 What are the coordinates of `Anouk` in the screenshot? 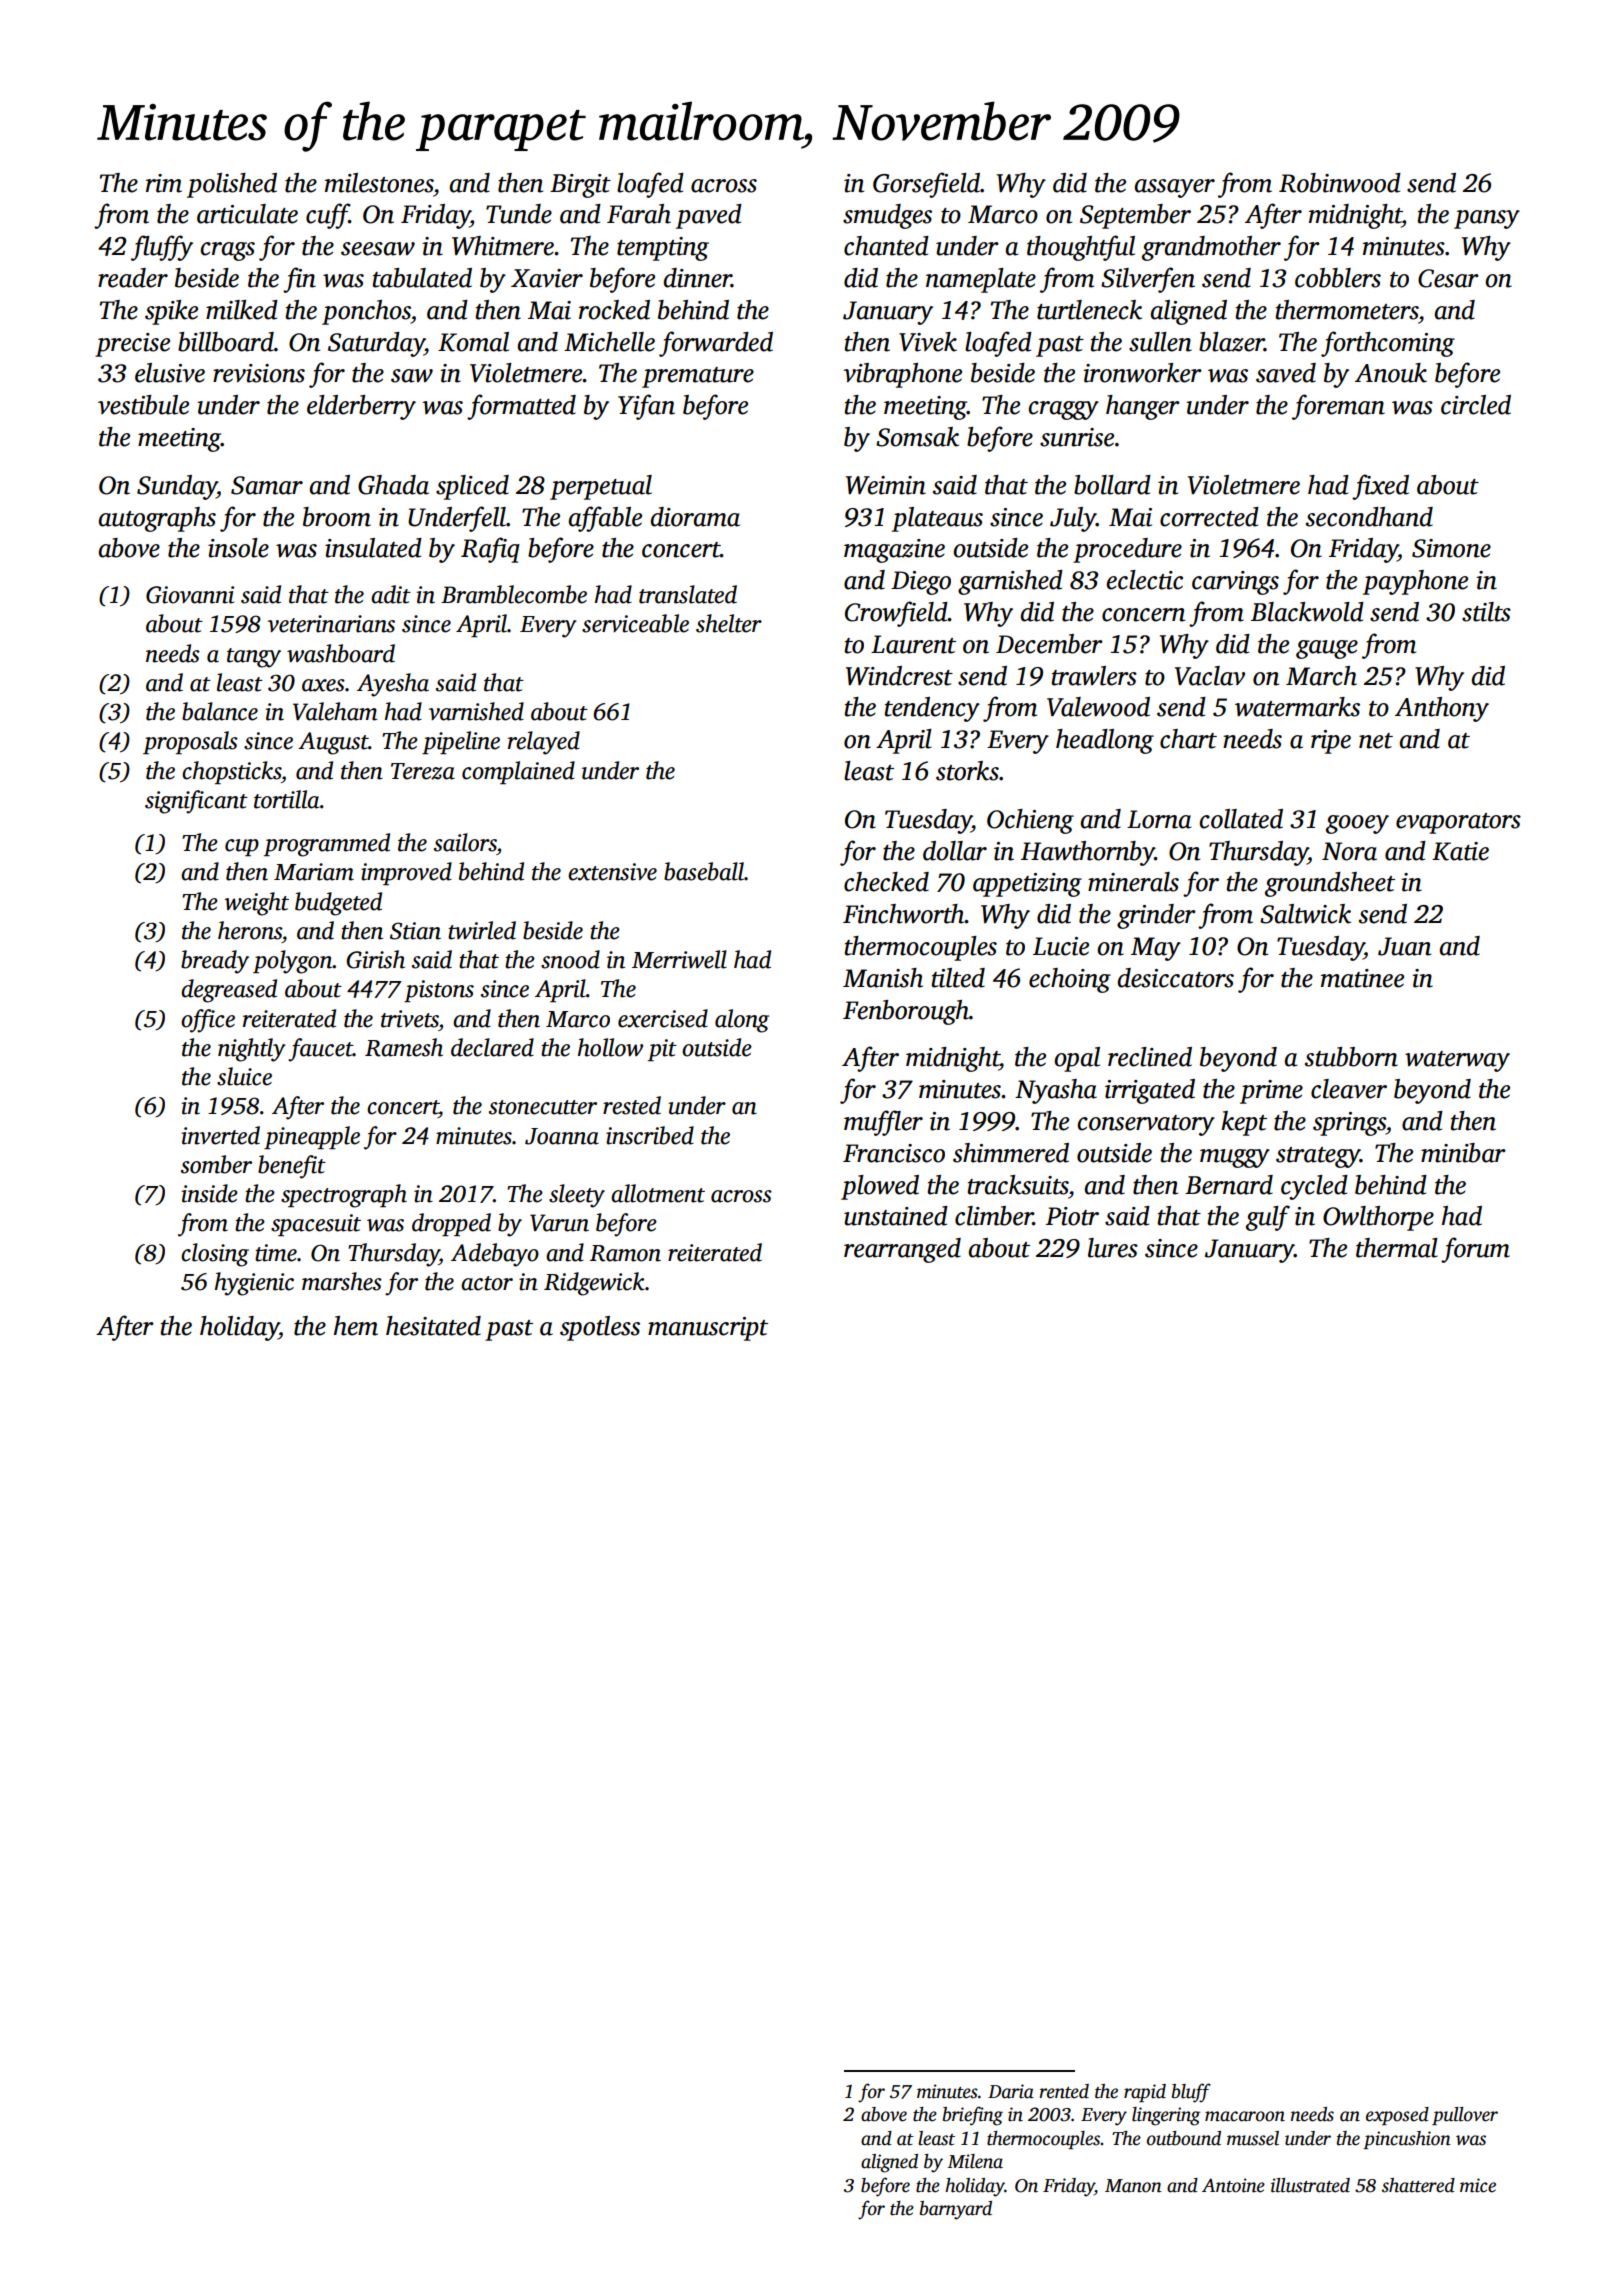 It's located at (1391, 373).
